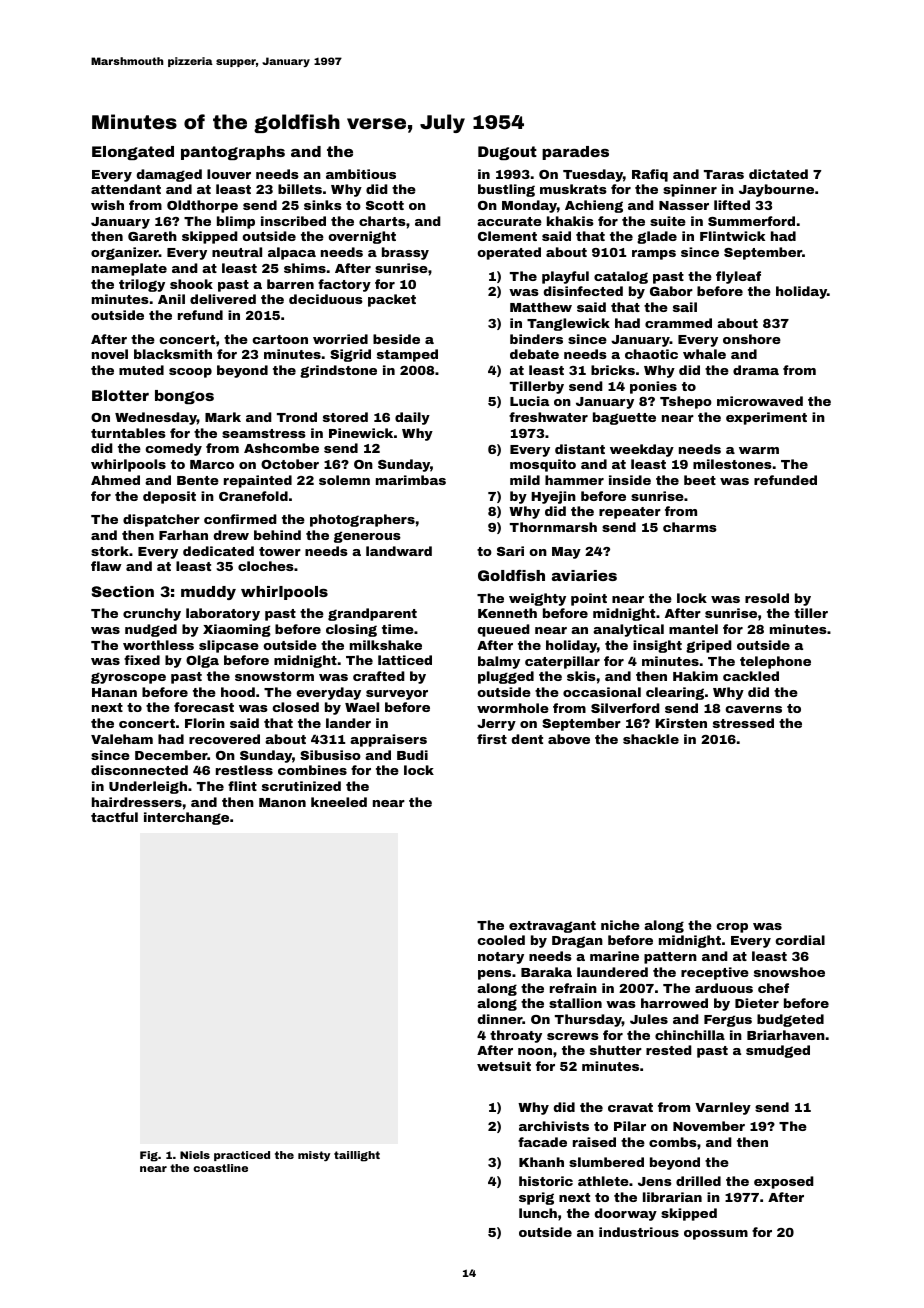 The height and width of the screenshot is (1308, 924). Describe the element at coordinates (186, 818) in the screenshot. I see `interchange` at that location.
